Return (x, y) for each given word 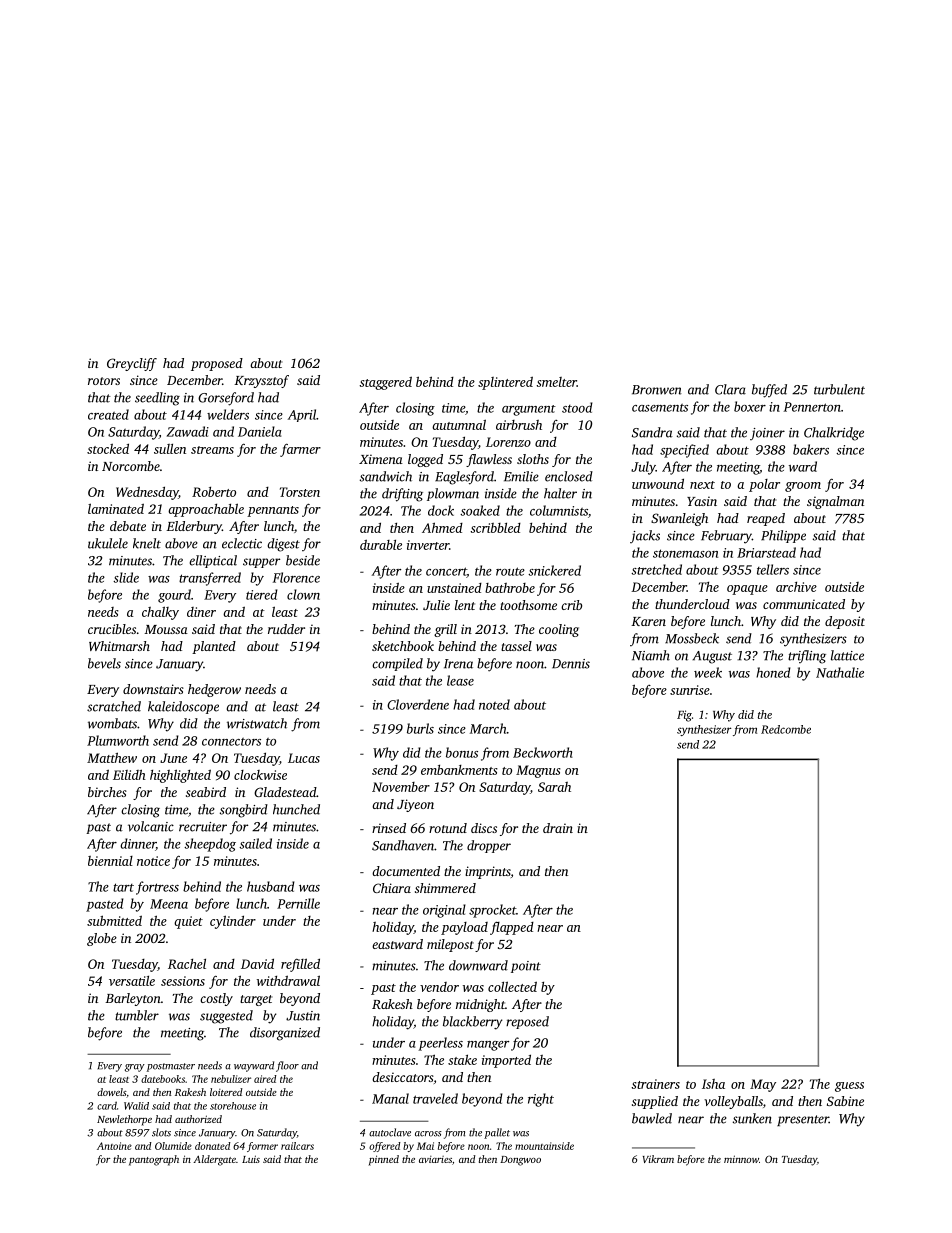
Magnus (538, 771)
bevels (104, 663)
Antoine (114, 1146)
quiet (188, 922)
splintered (505, 383)
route (510, 571)
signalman (835, 502)
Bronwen (657, 390)
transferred (210, 579)
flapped (512, 928)
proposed (217, 364)
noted (494, 704)
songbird (244, 811)
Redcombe (786, 729)
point (526, 967)
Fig (684, 716)
